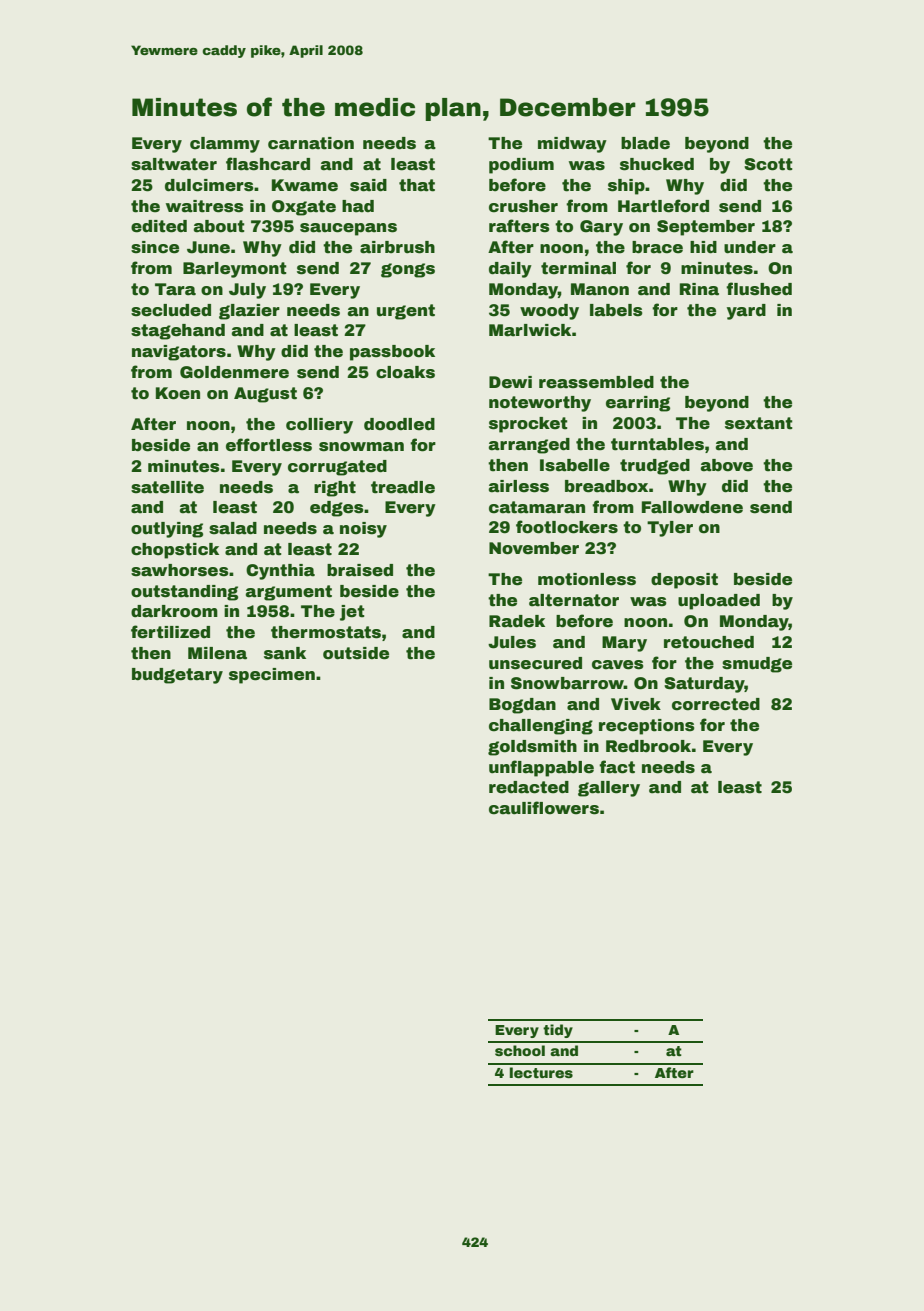  What do you see at coordinates (171, 310) in the document?
I see `secluded` at bounding box center [171, 310].
